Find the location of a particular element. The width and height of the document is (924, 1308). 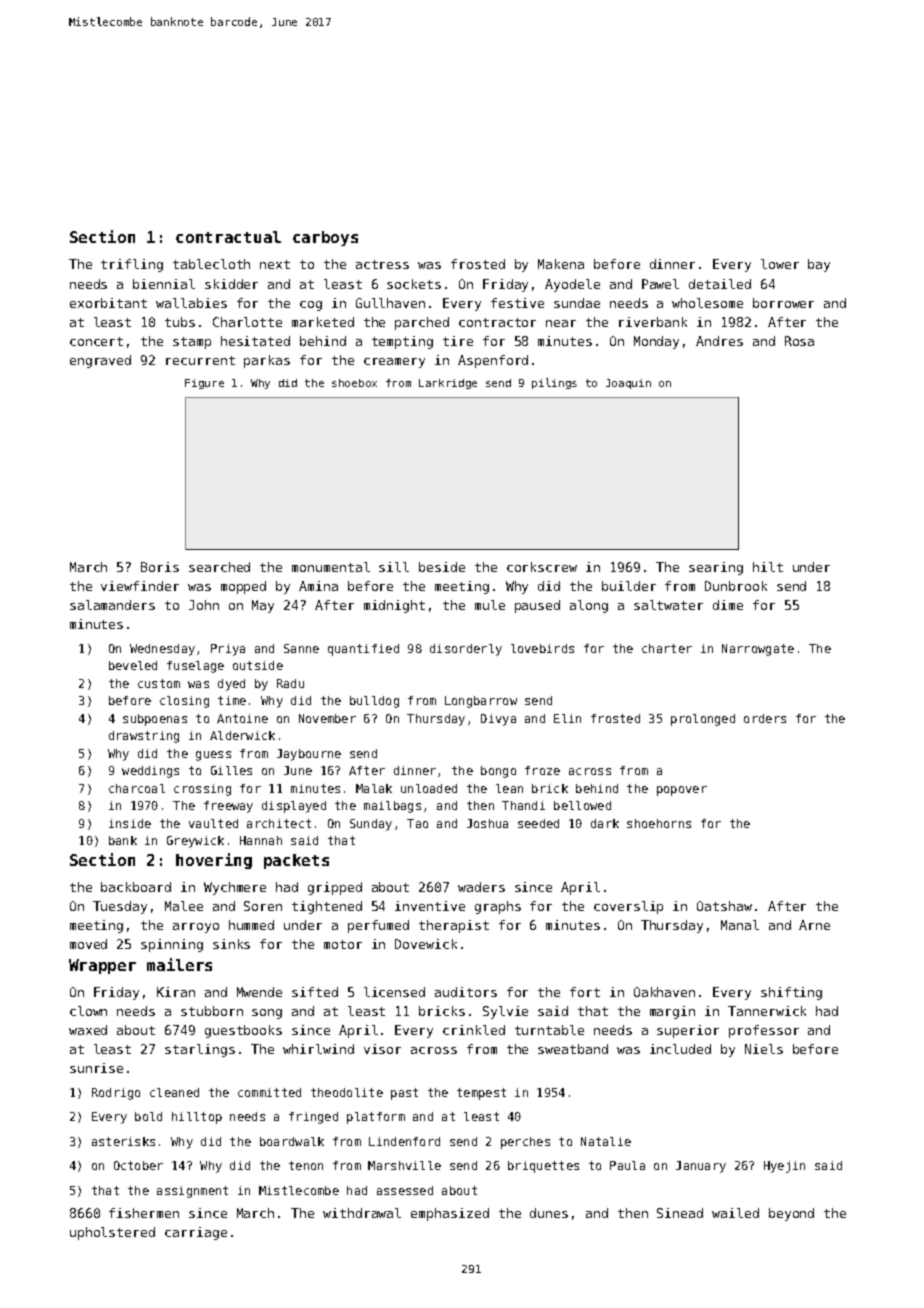

sockets is located at coordinates (414, 284).
